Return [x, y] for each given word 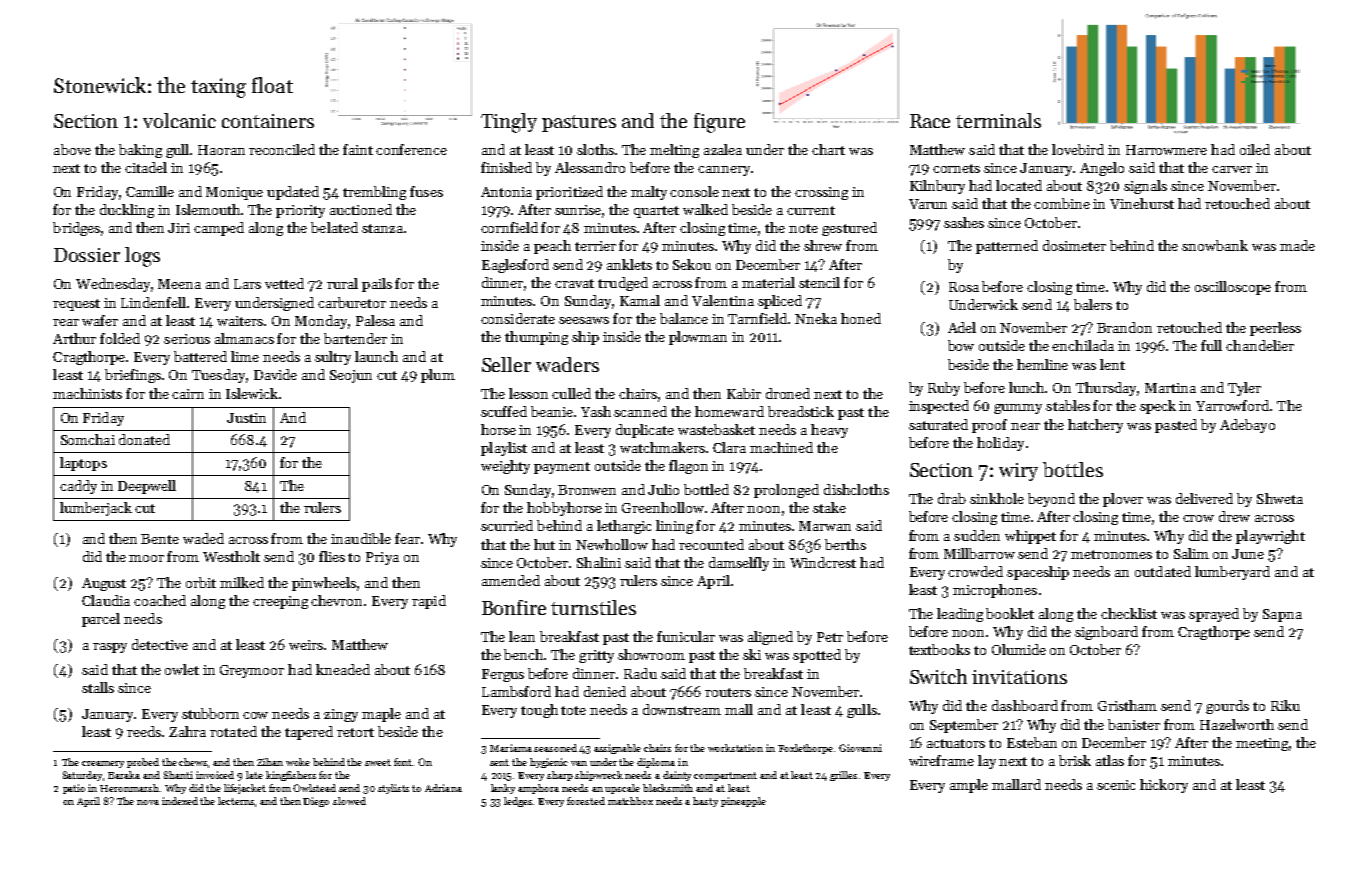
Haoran [221, 150]
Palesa [375, 320]
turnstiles [593, 607]
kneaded [343, 669]
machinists [87, 393]
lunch [1027, 387]
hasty [705, 802]
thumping [536, 338]
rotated [233, 731]
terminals [998, 120]
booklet [1010, 613]
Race [930, 121]
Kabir [744, 393]
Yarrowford [1232, 405]
